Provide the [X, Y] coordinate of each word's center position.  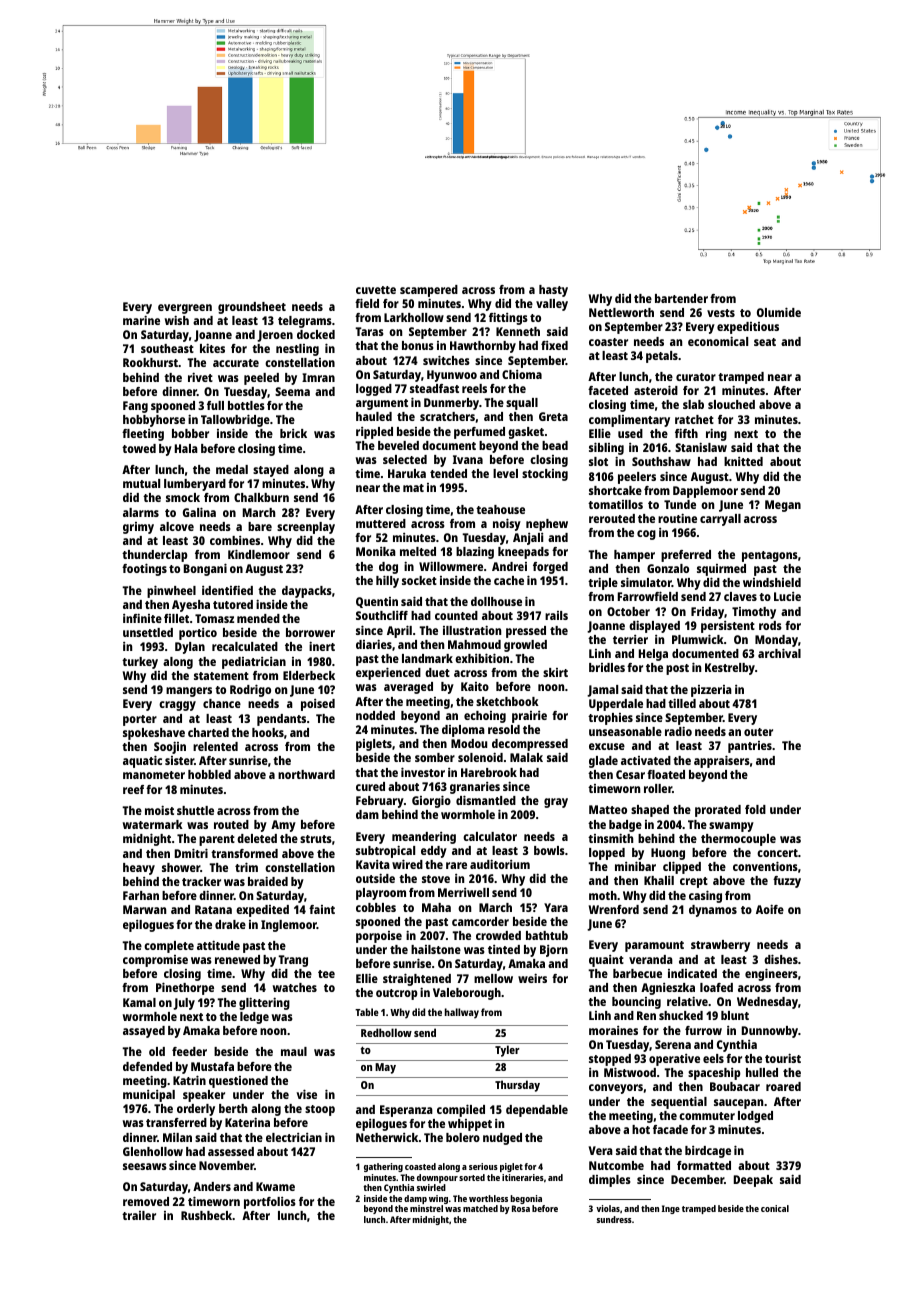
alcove [177, 526]
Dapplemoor [705, 492]
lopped [607, 854]
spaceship [714, 1074]
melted [418, 551]
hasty [553, 291]
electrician [294, 1137]
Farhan [141, 895]
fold [755, 809]
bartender [681, 298]
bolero [463, 1137]
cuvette [376, 290]
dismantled [486, 800]
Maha [436, 907]
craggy [177, 706]
